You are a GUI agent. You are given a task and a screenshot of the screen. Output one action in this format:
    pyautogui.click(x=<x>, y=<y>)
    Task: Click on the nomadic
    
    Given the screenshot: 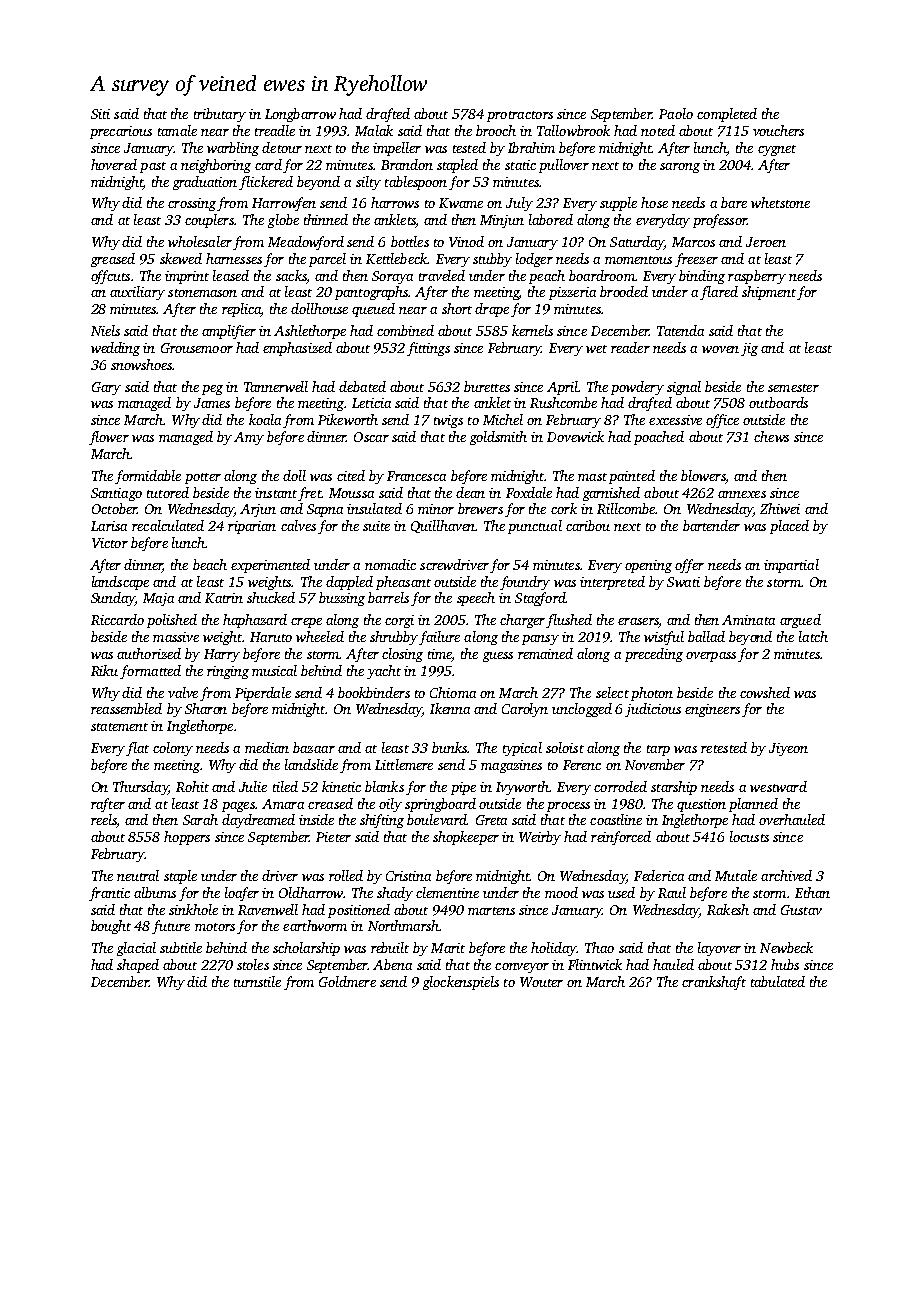 What is the action you would take?
    pyautogui.click(x=390, y=564)
